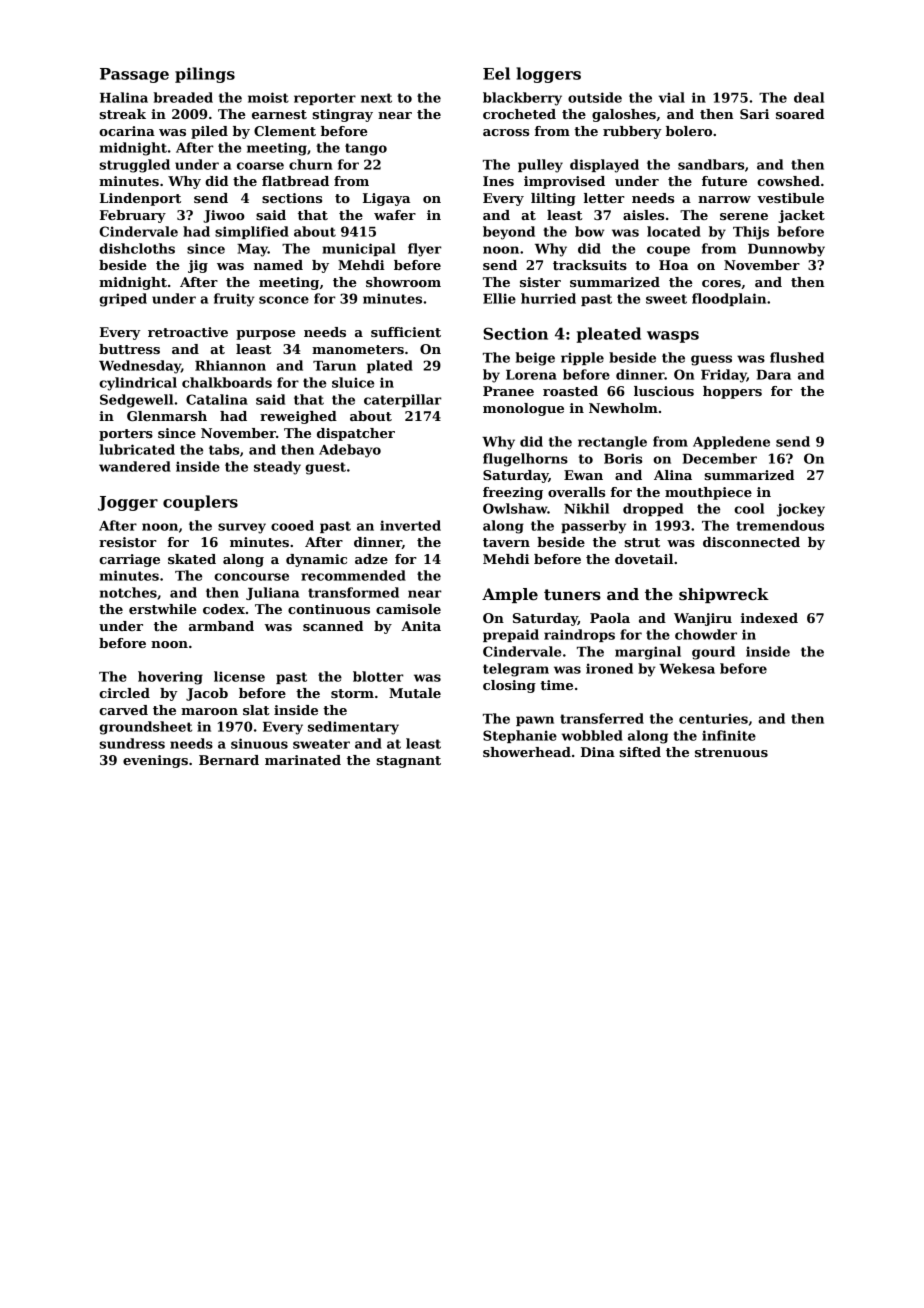 The height and width of the screenshot is (1308, 924). What do you see at coordinates (359, 249) in the screenshot?
I see `municipal` at bounding box center [359, 249].
